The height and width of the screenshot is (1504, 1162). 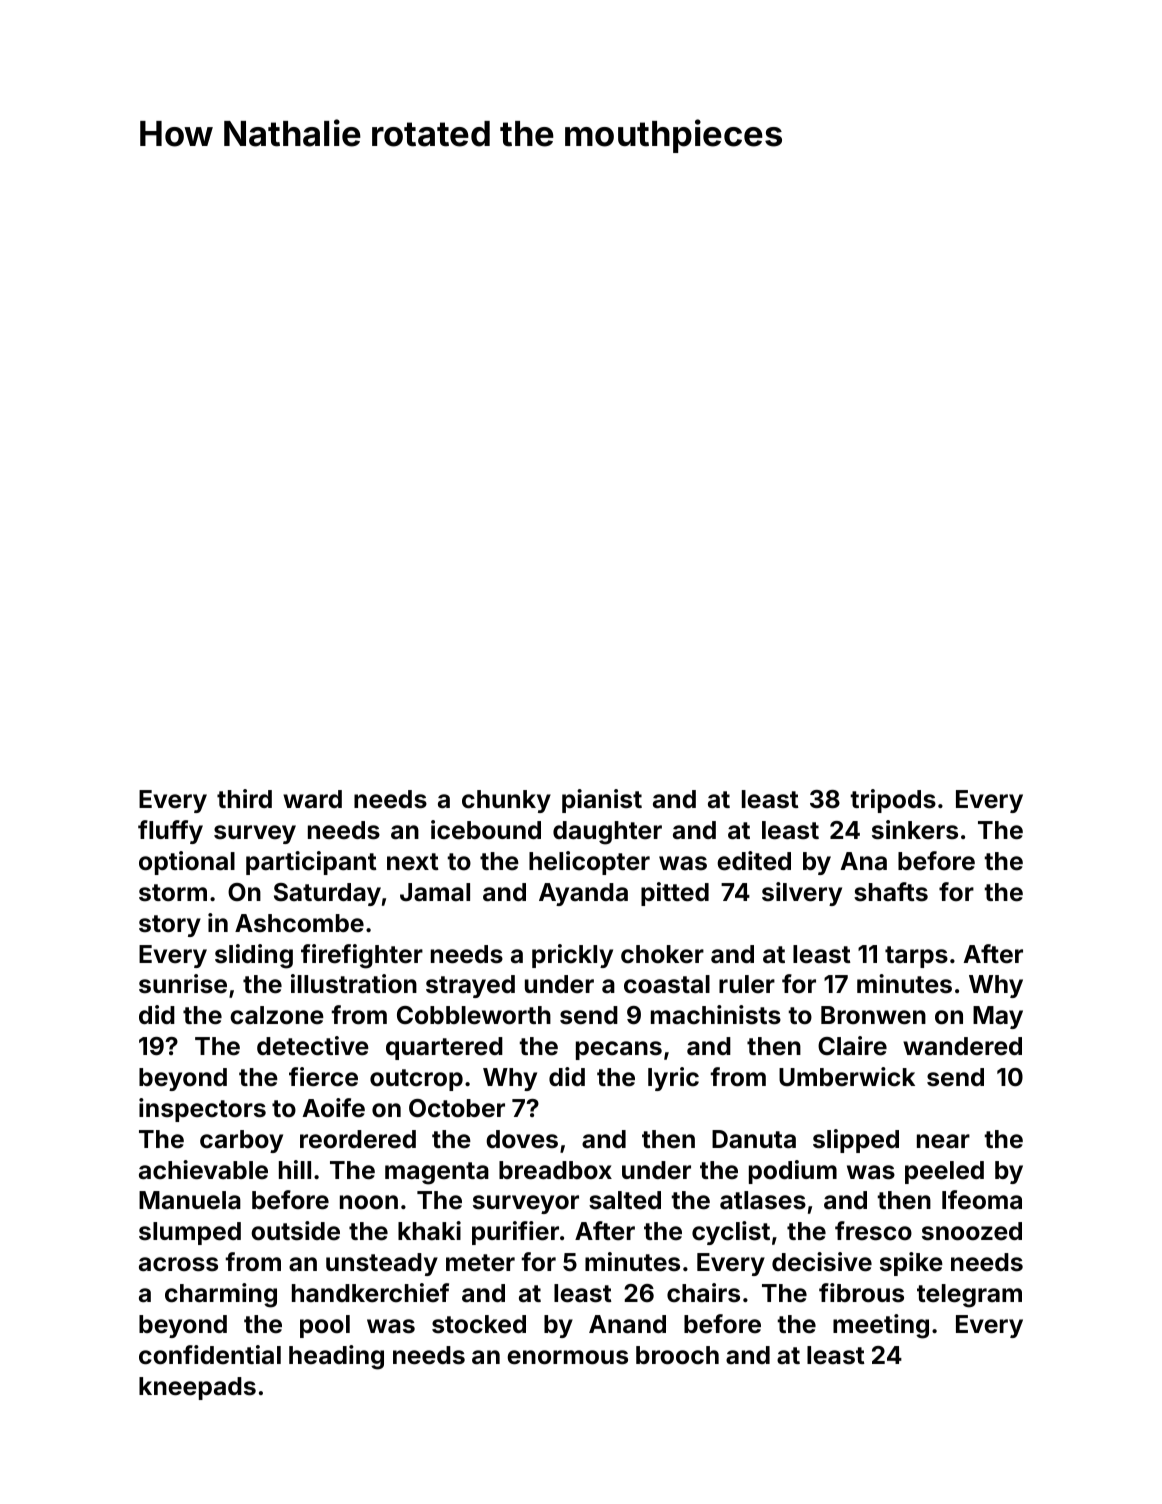 I want to click on tripods, so click(x=893, y=801).
